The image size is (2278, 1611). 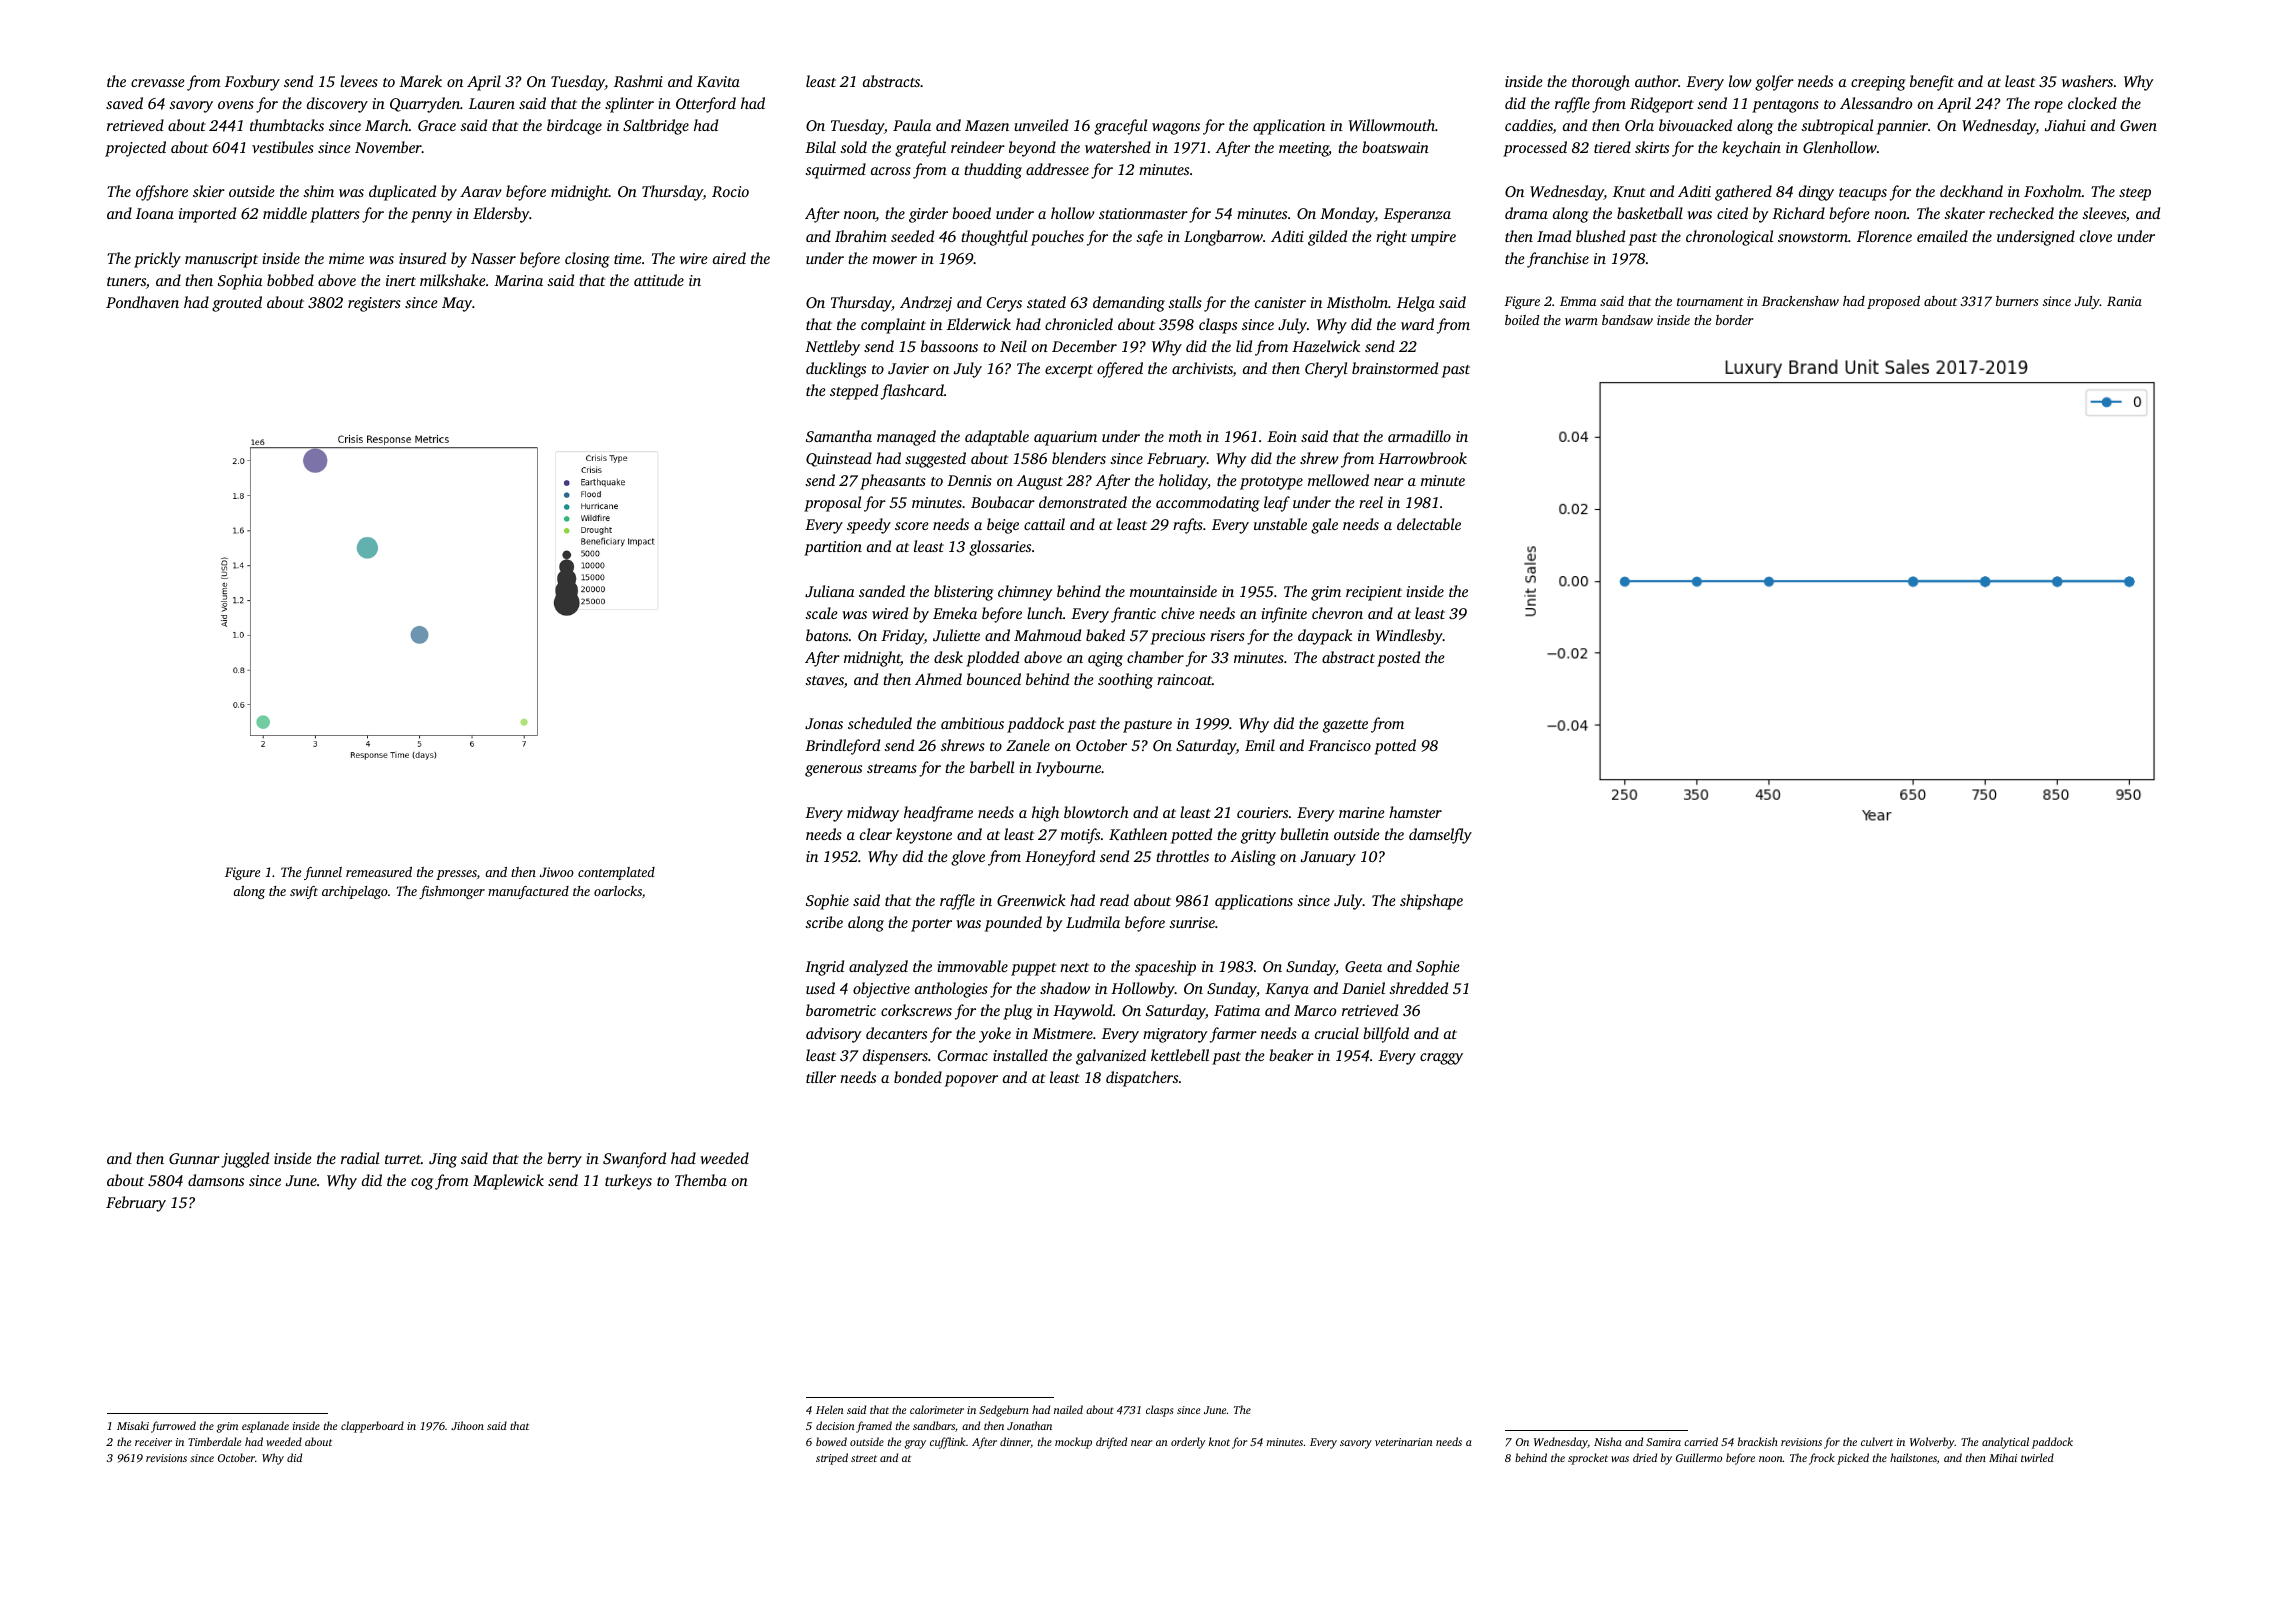 I want to click on golfer, so click(x=1774, y=83).
